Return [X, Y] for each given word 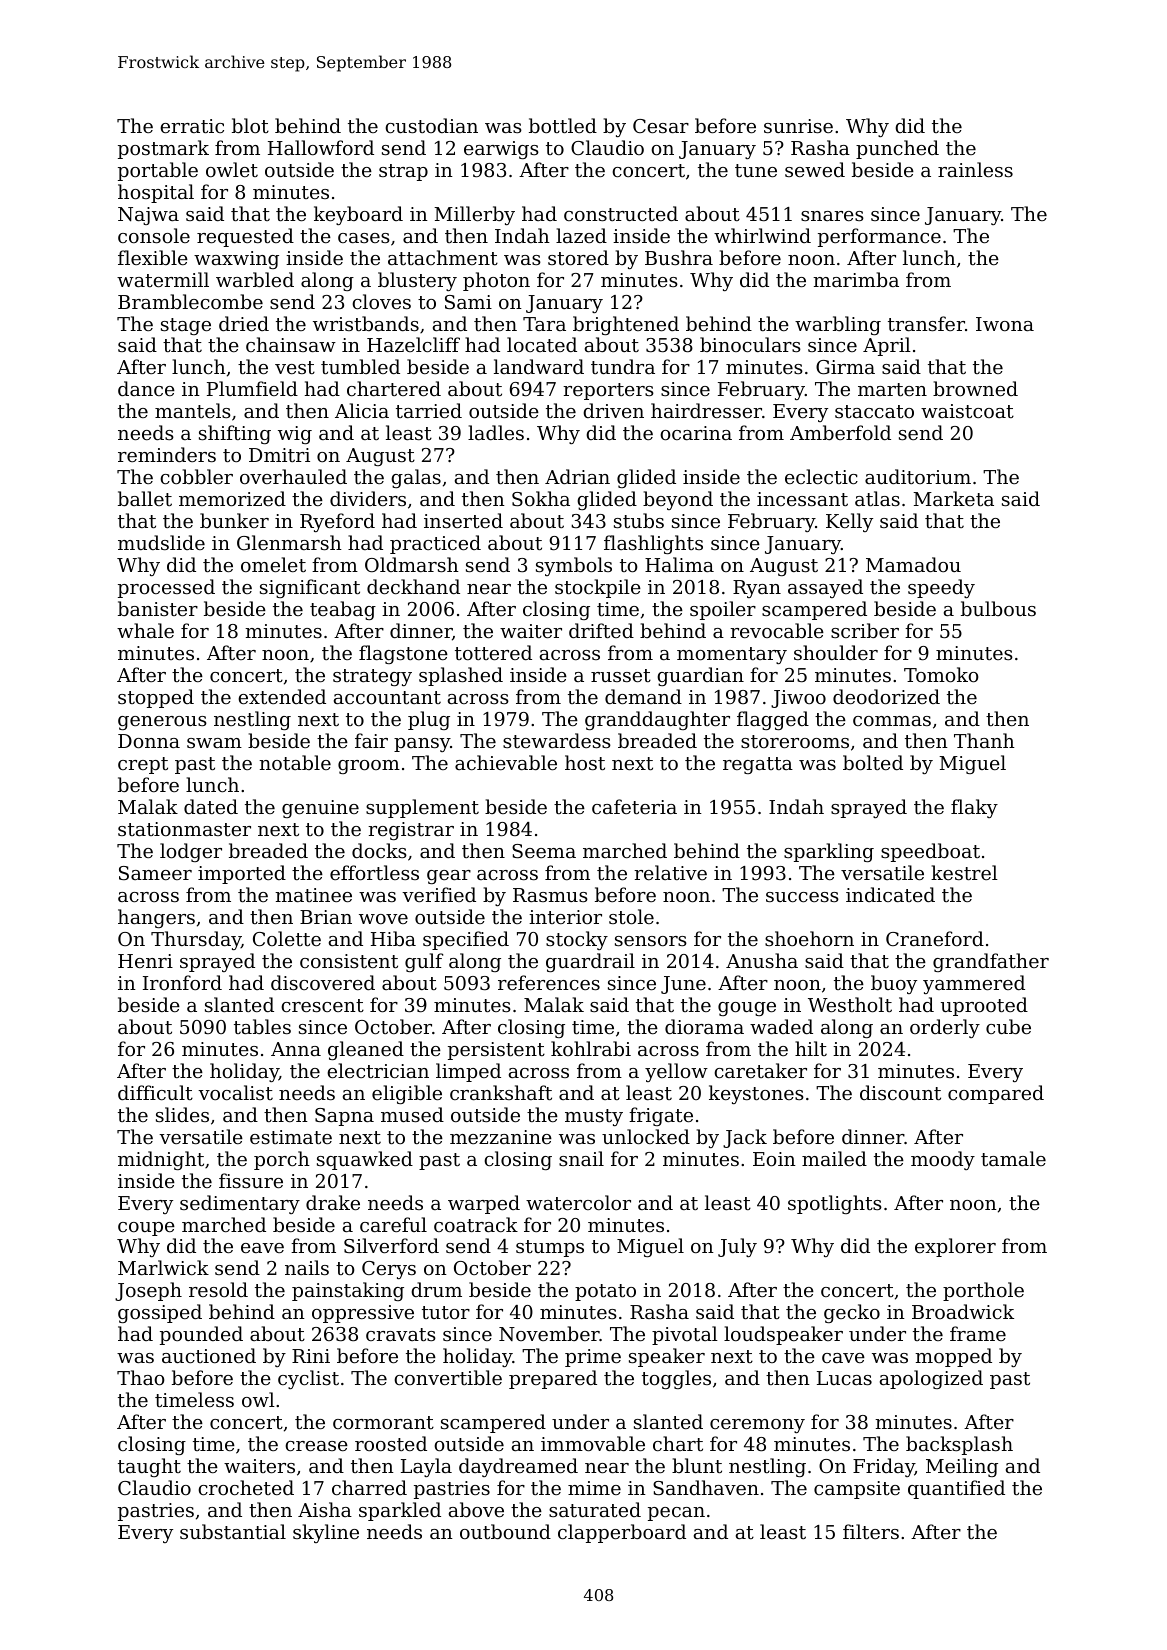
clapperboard [622, 1533]
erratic [192, 126]
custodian [431, 125]
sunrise [798, 126]
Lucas [844, 1378]
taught [149, 1467]
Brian [326, 917]
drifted [601, 630]
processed [166, 588]
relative [670, 872]
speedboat [930, 852]
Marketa [953, 498]
